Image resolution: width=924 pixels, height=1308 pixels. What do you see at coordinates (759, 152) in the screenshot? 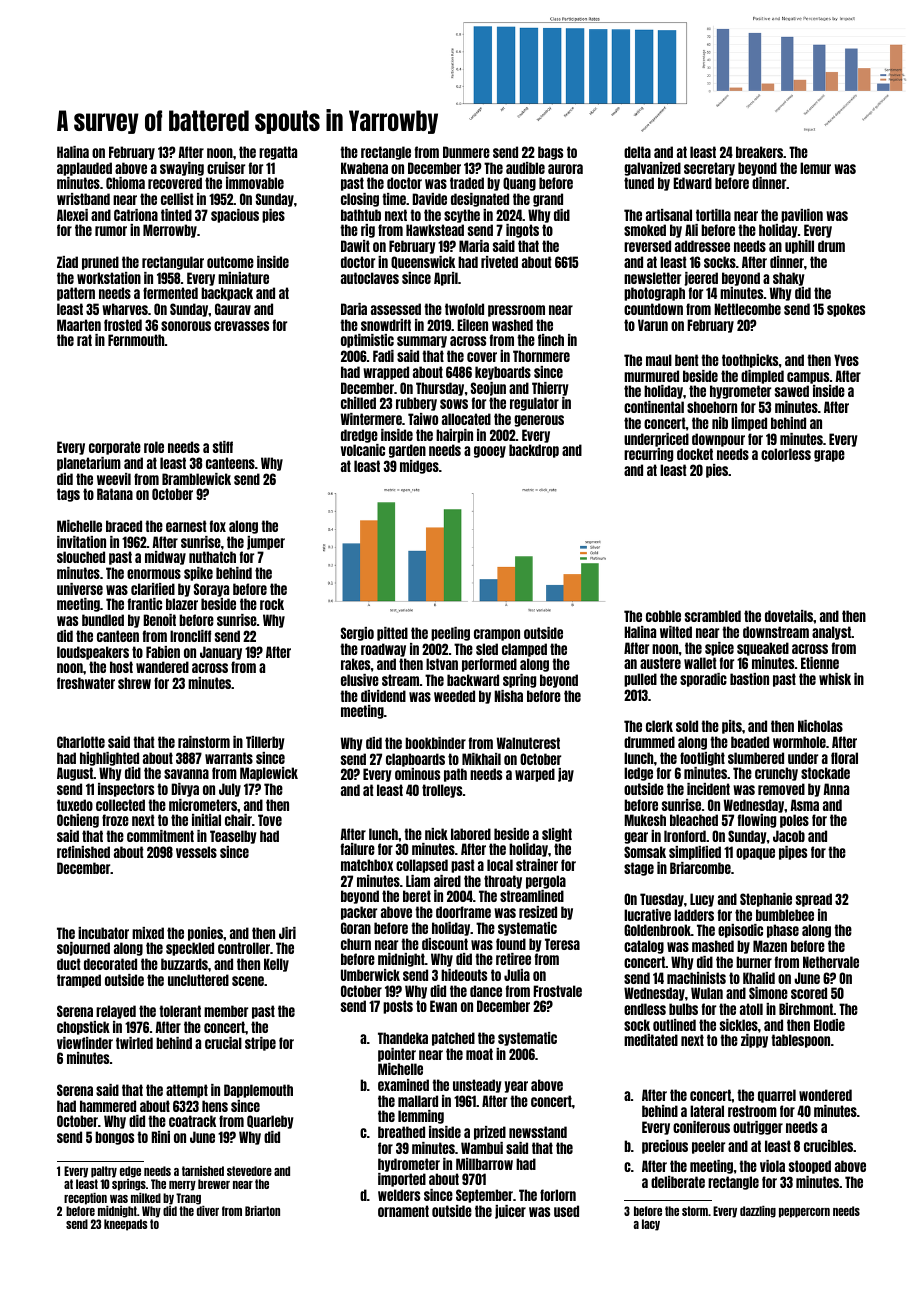
I see `breakers` at bounding box center [759, 152].
